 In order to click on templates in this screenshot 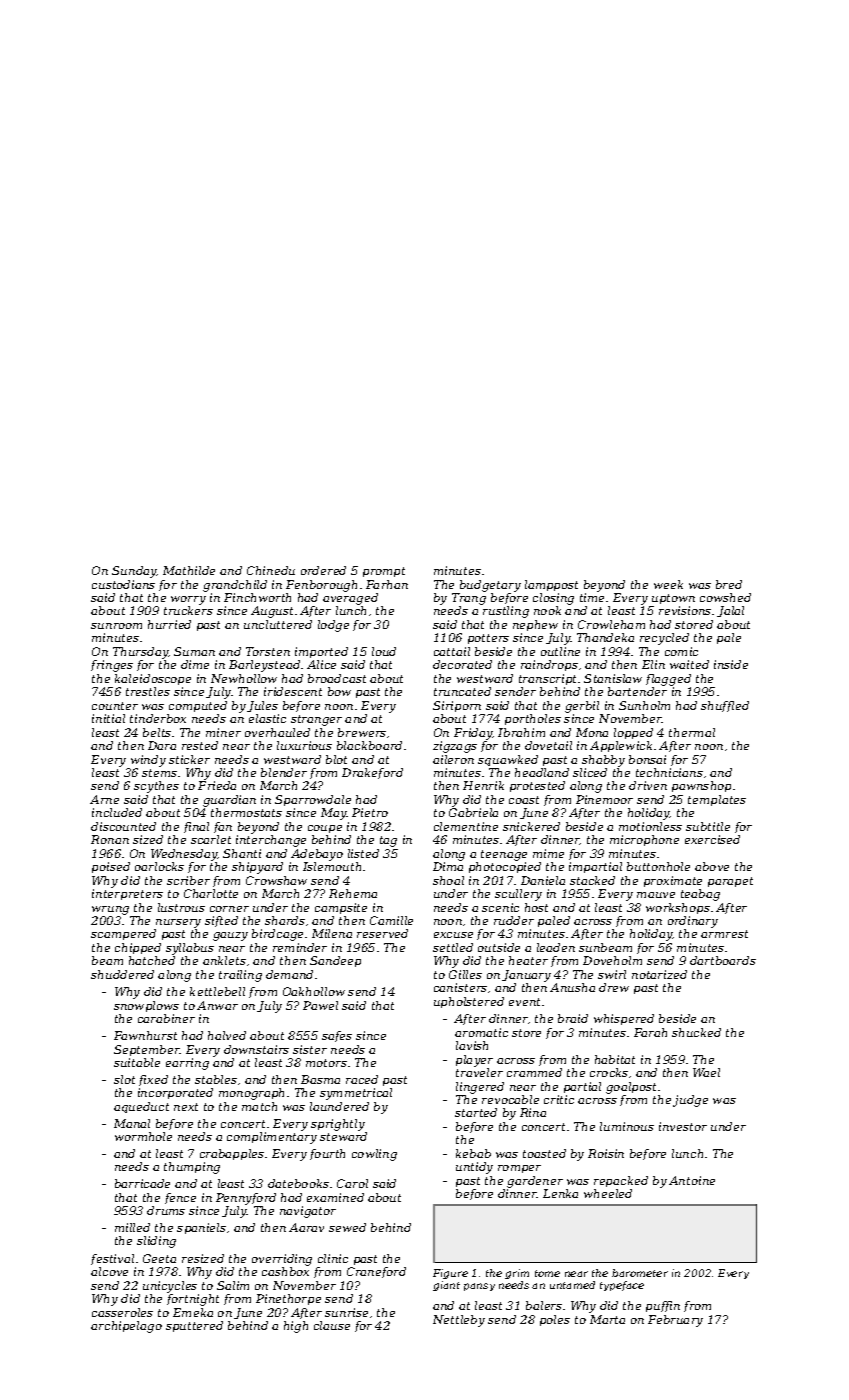, I will do `click(717, 800)`.
